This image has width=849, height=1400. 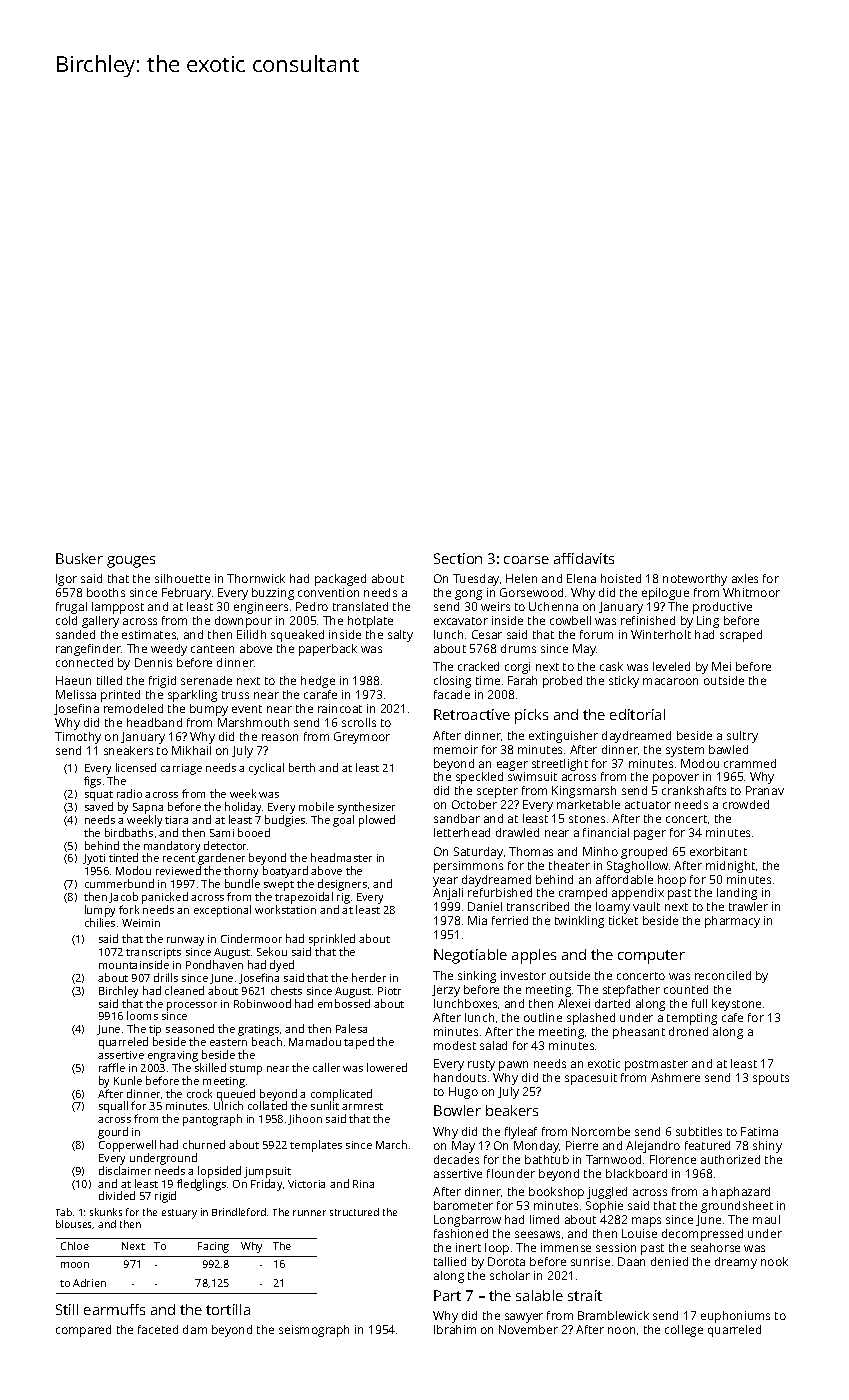 I want to click on Whitmoor, so click(x=751, y=592).
